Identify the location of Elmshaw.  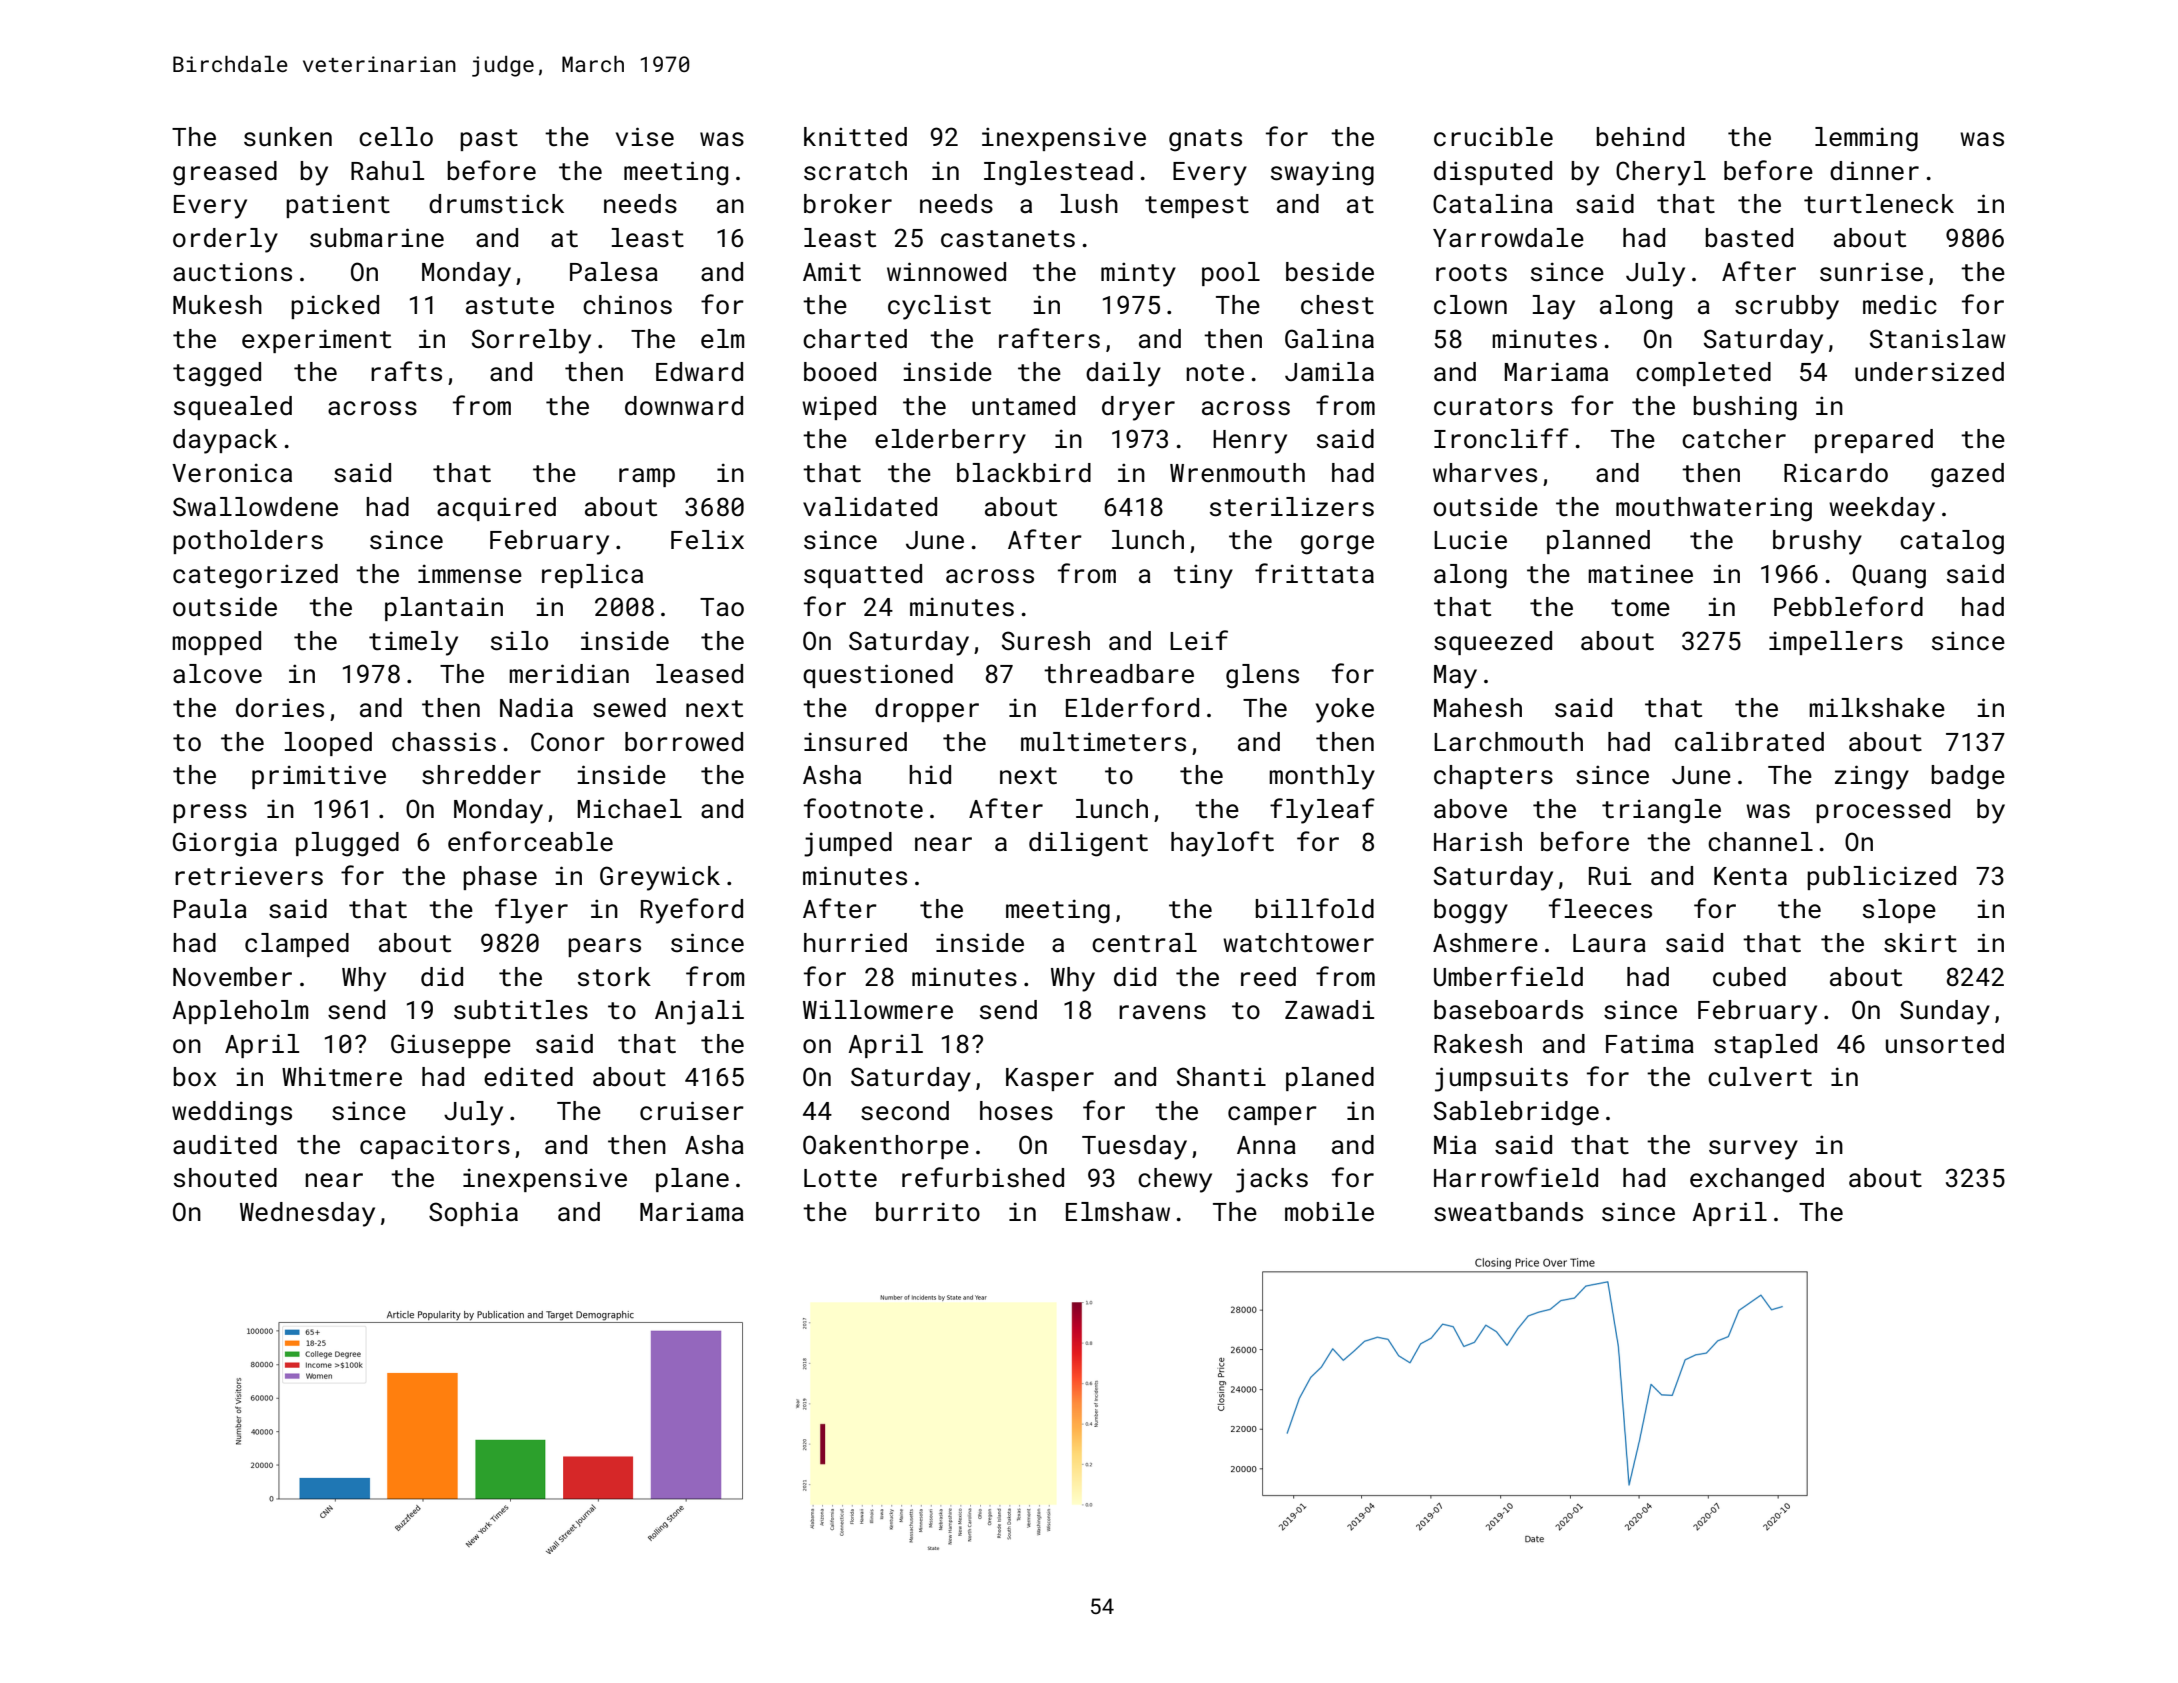
(1118, 1212).
